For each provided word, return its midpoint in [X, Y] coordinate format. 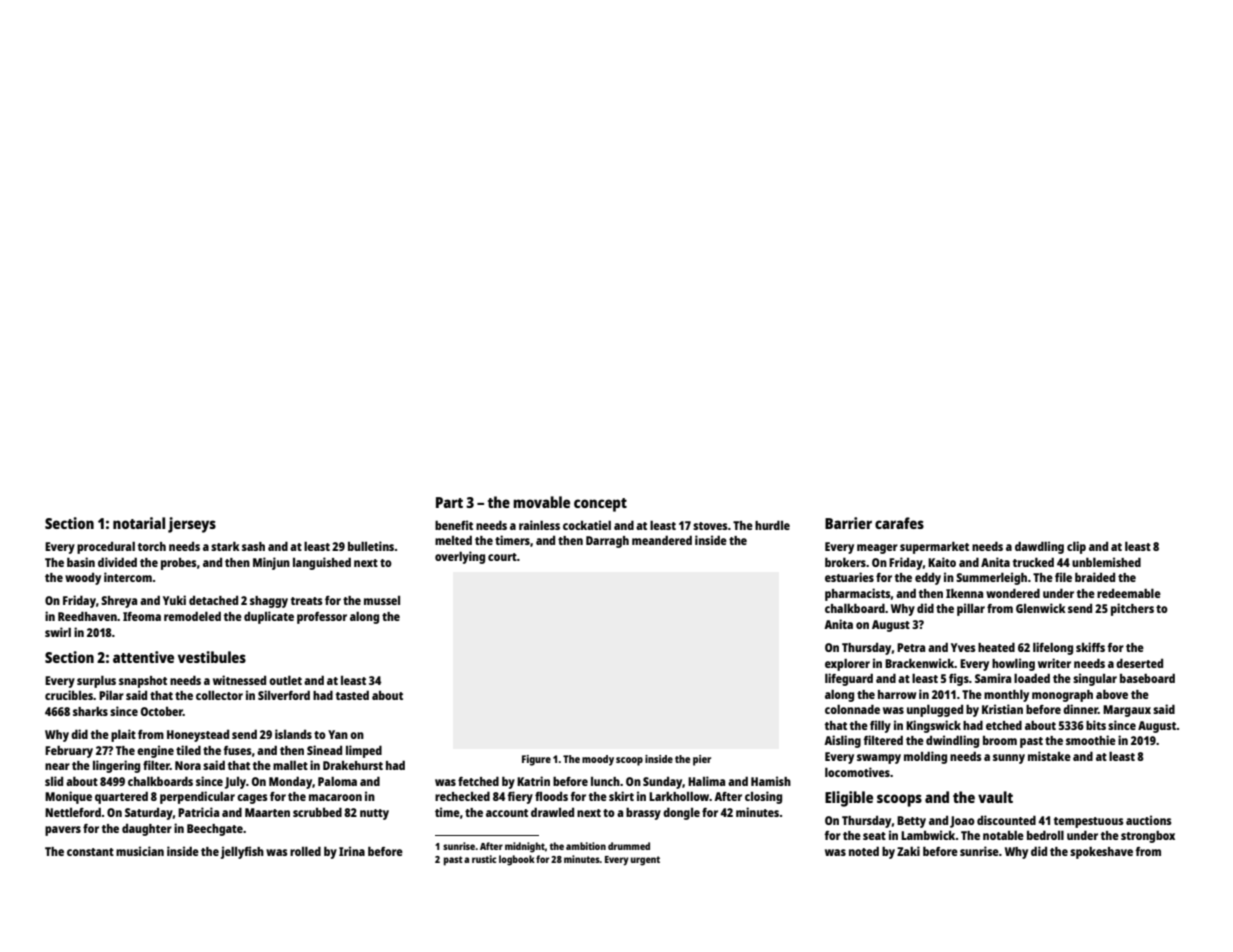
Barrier [848, 523]
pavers [63, 831]
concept [600, 505]
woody [83, 579]
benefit [454, 525]
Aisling [842, 741]
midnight [525, 847]
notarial [139, 523]
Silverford [284, 695]
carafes [899, 523]
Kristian [1002, 709]
